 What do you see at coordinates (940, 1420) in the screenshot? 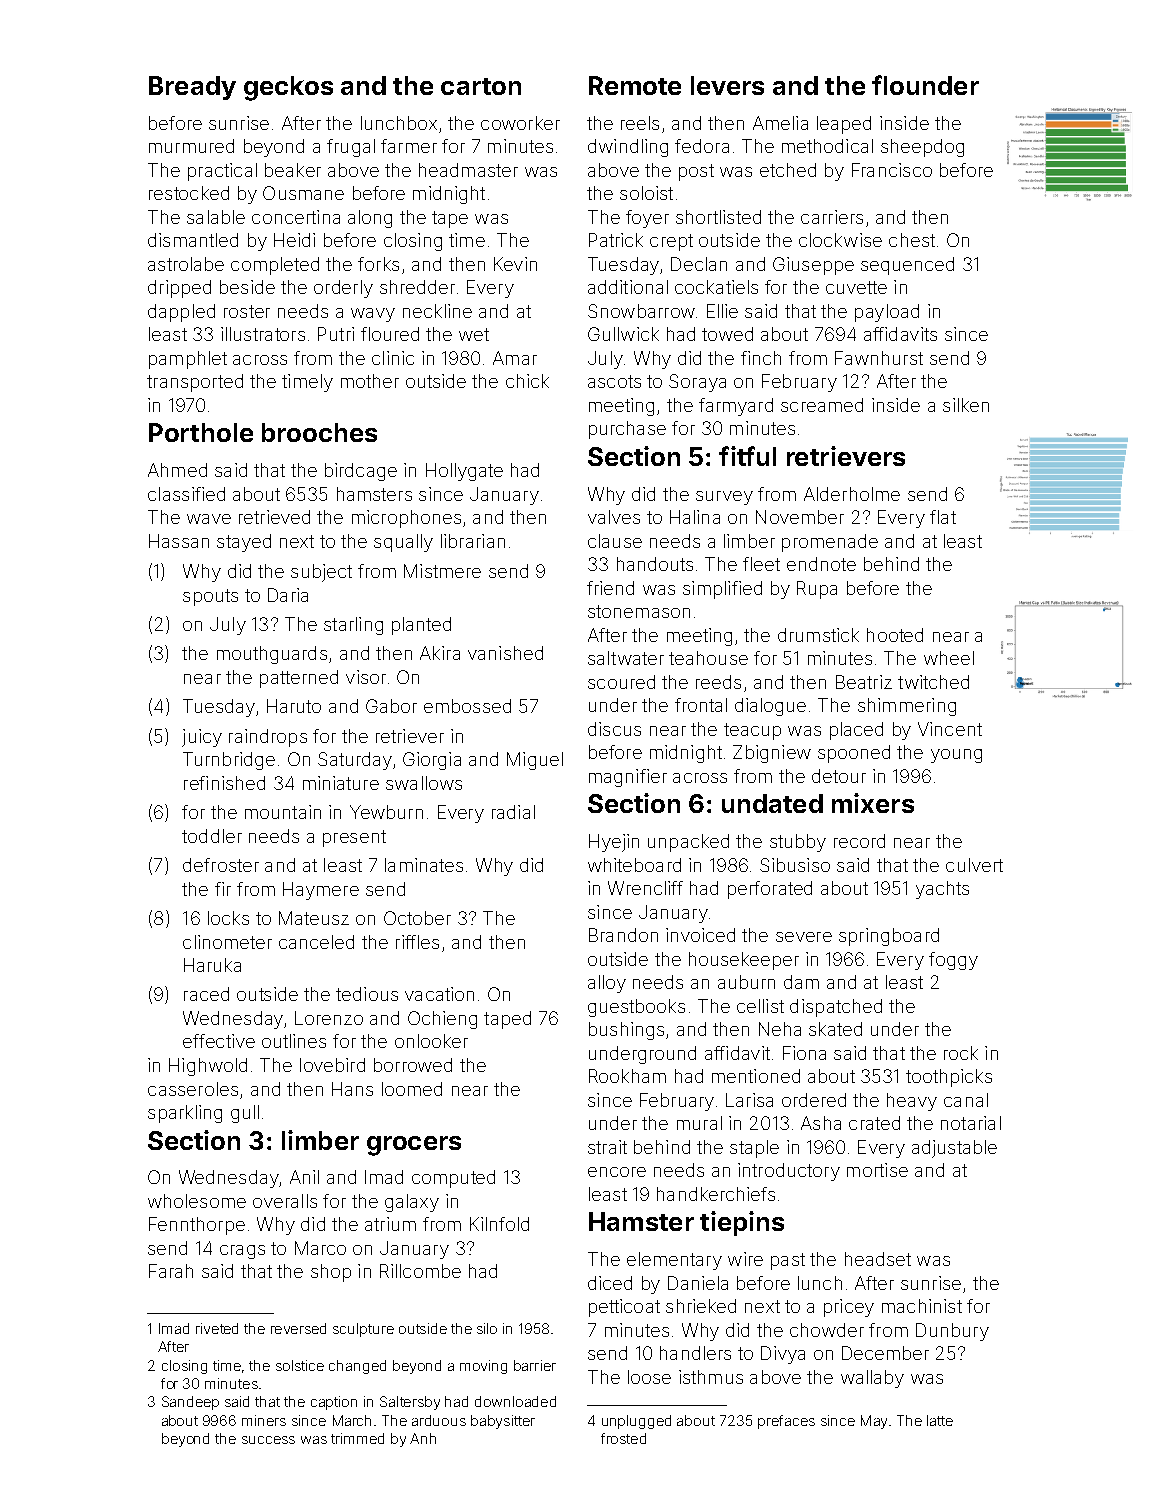
I see `latte` at bounding box center [940, 1420].
